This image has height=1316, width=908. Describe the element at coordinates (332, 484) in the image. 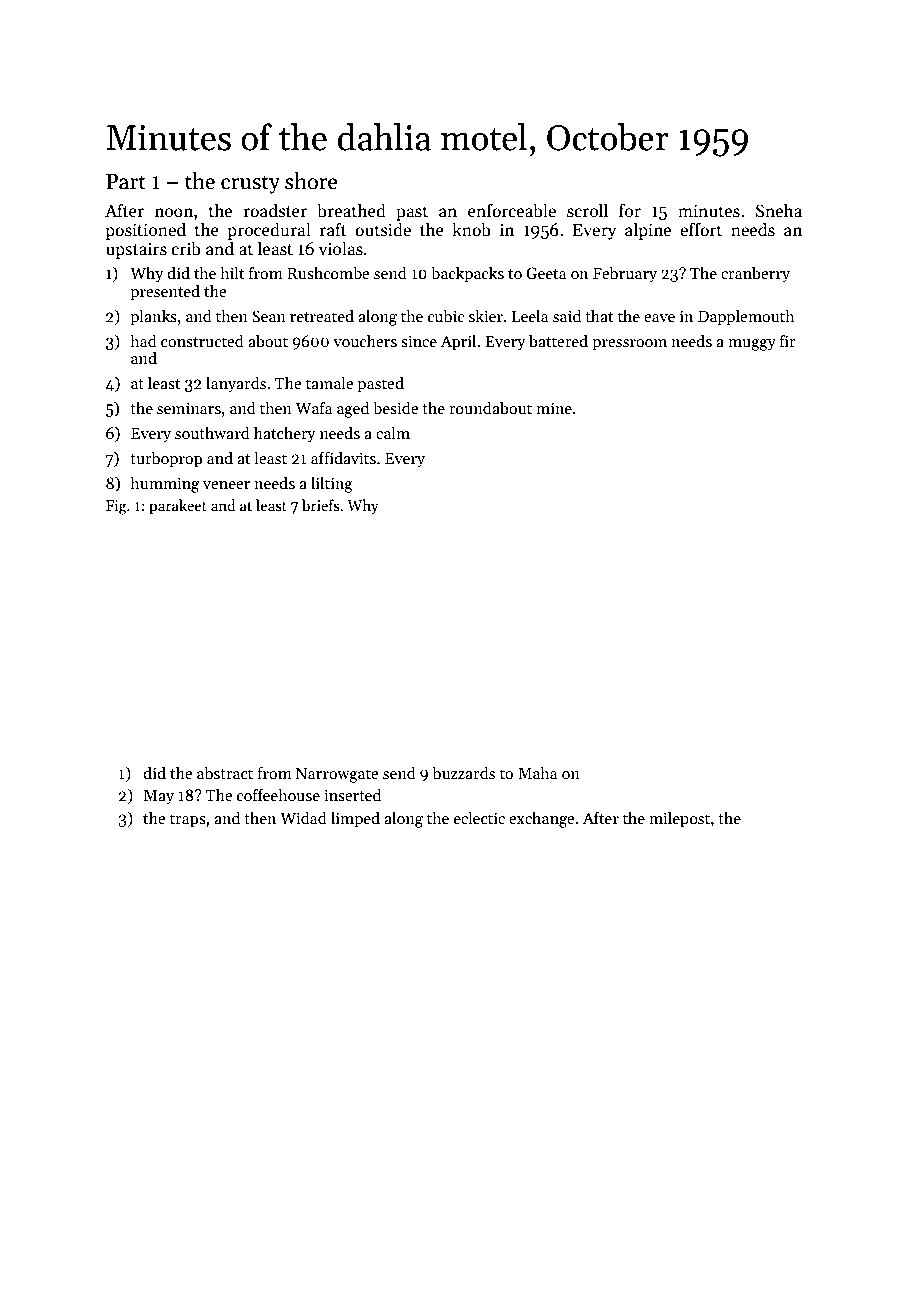

I see `lilting` at that location.
